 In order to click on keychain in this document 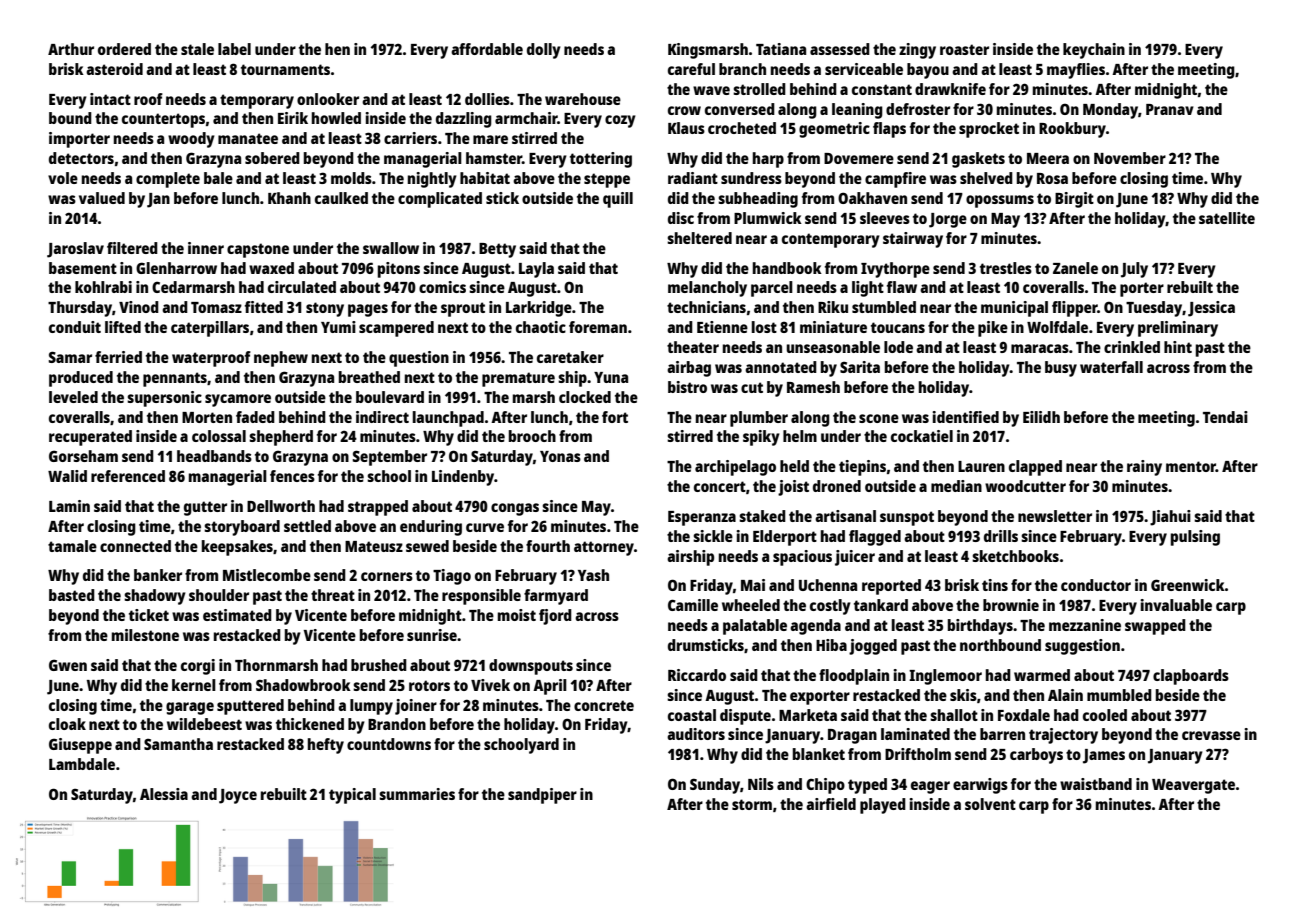, I will do `click(1094, 51)`.
